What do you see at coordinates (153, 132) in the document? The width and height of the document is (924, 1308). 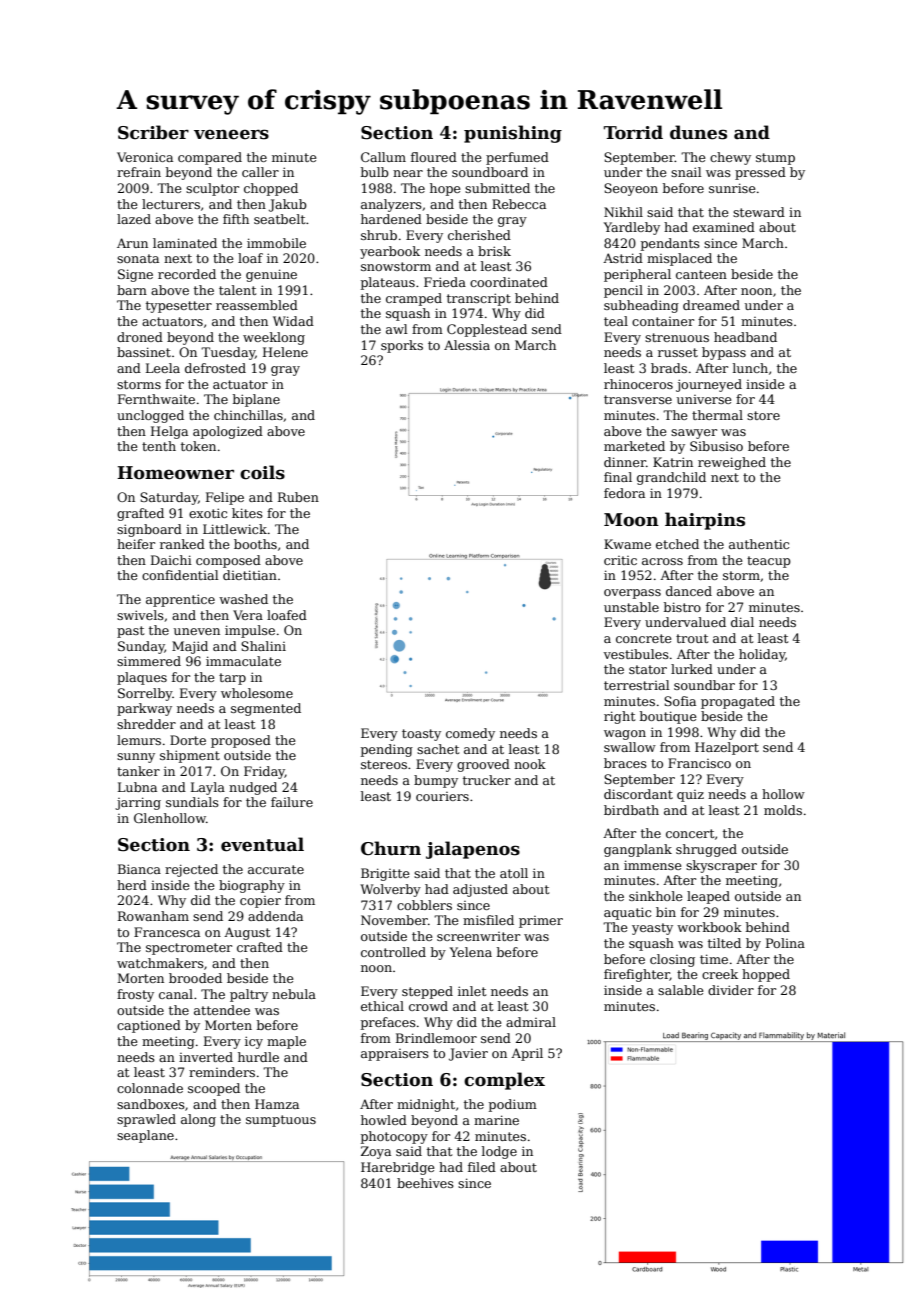 I see `Scriber` at bounding box center [153, 132].
